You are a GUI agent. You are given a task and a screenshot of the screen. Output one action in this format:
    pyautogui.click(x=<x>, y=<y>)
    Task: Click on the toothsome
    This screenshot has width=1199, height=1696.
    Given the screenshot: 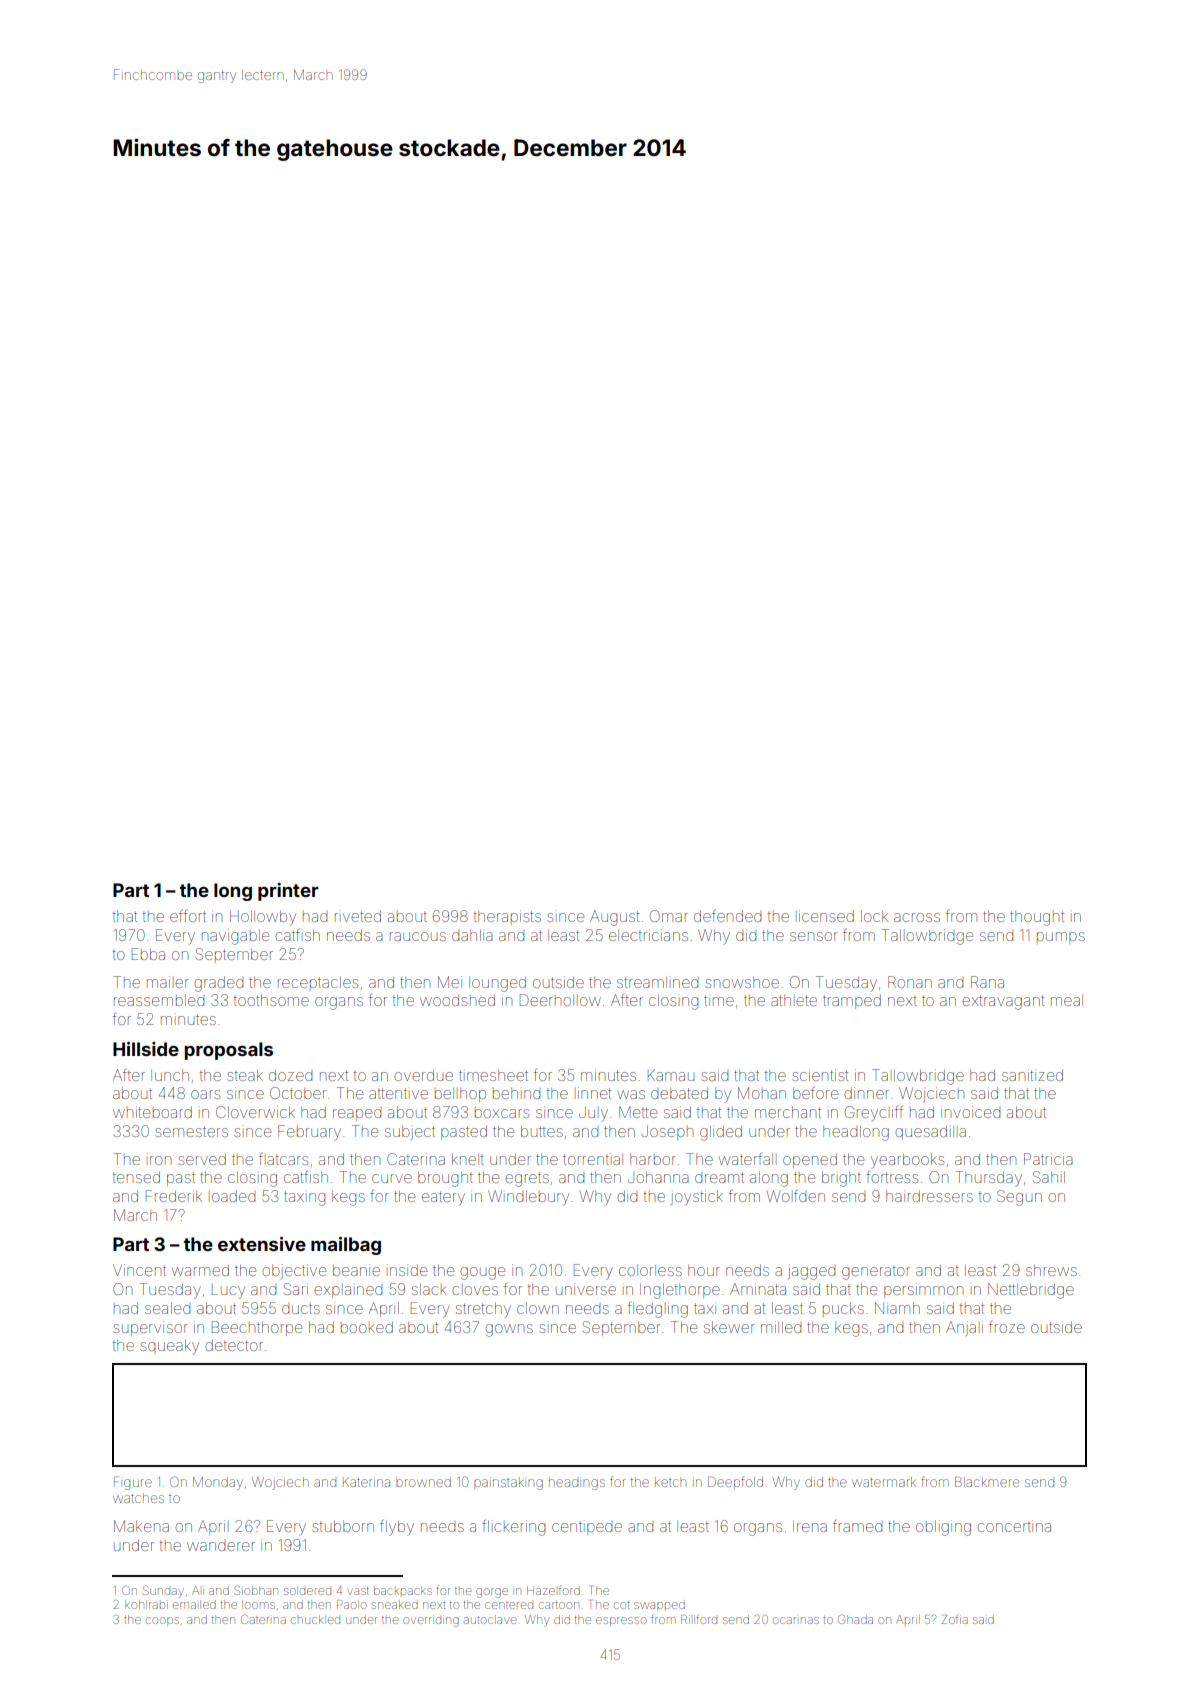 What is the action you would take?
    pyautogui.click(x=271, y=1000)
